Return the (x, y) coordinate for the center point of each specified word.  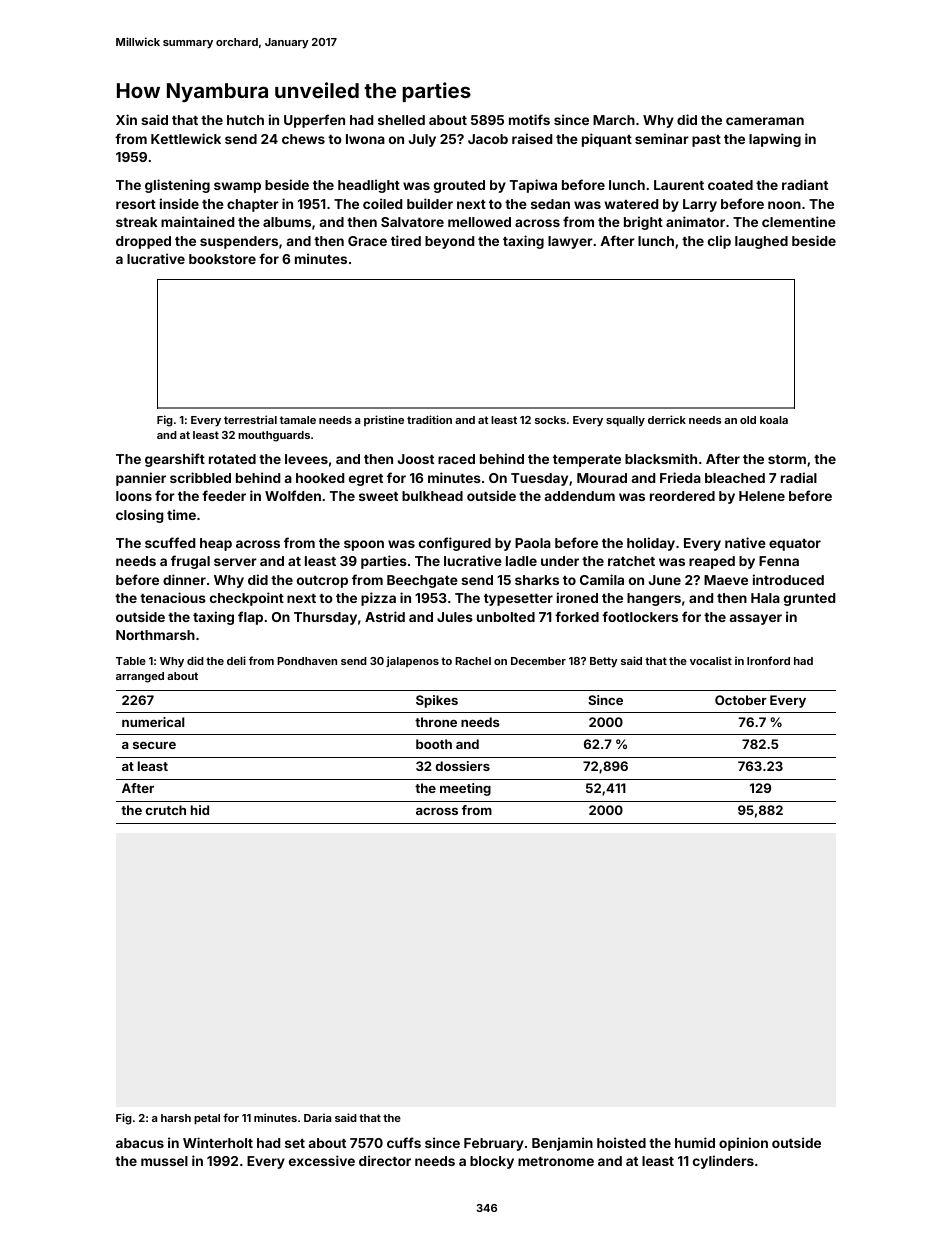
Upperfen (314, 121)
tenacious (173, 597)
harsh (176, 1118)
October (741, 700)
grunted (809, 599)
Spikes (437, 701)
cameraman (765, 121)
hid (200, 810)
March (614, 120)
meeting (465, 789)
